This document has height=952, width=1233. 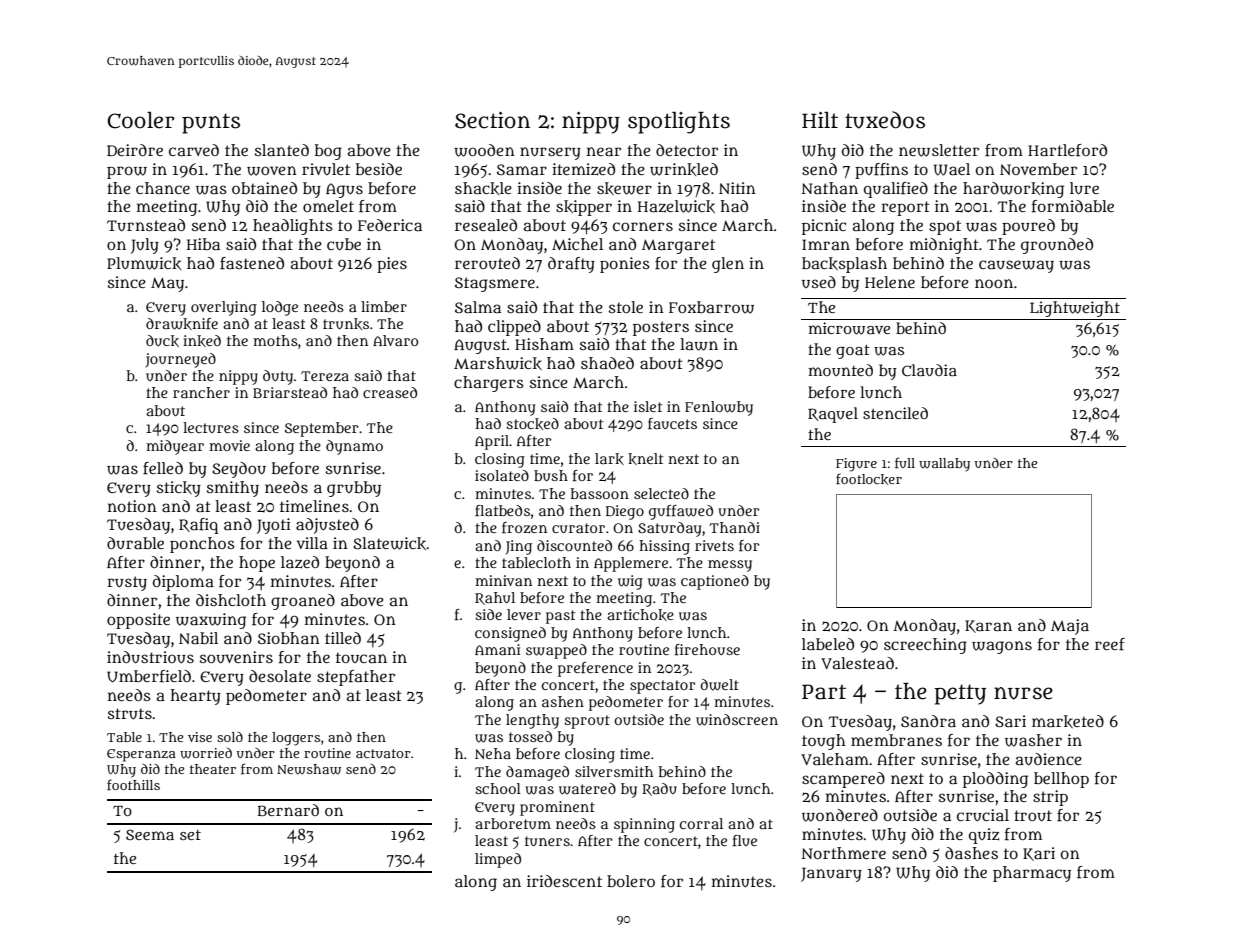 I want to click on limped, so click(x=498, y=860).
